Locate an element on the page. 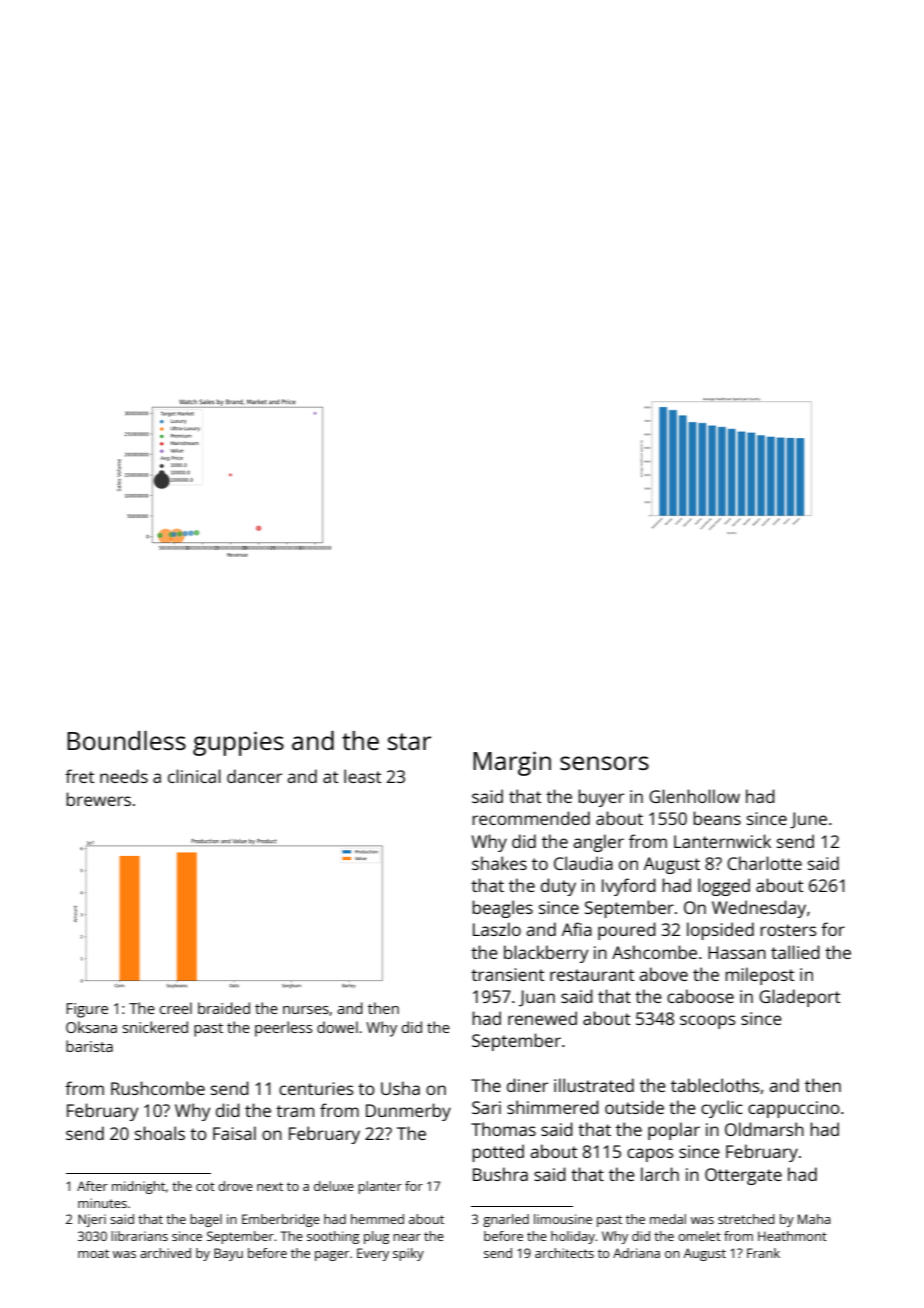  diner is located at coordinates (527, 1085).
